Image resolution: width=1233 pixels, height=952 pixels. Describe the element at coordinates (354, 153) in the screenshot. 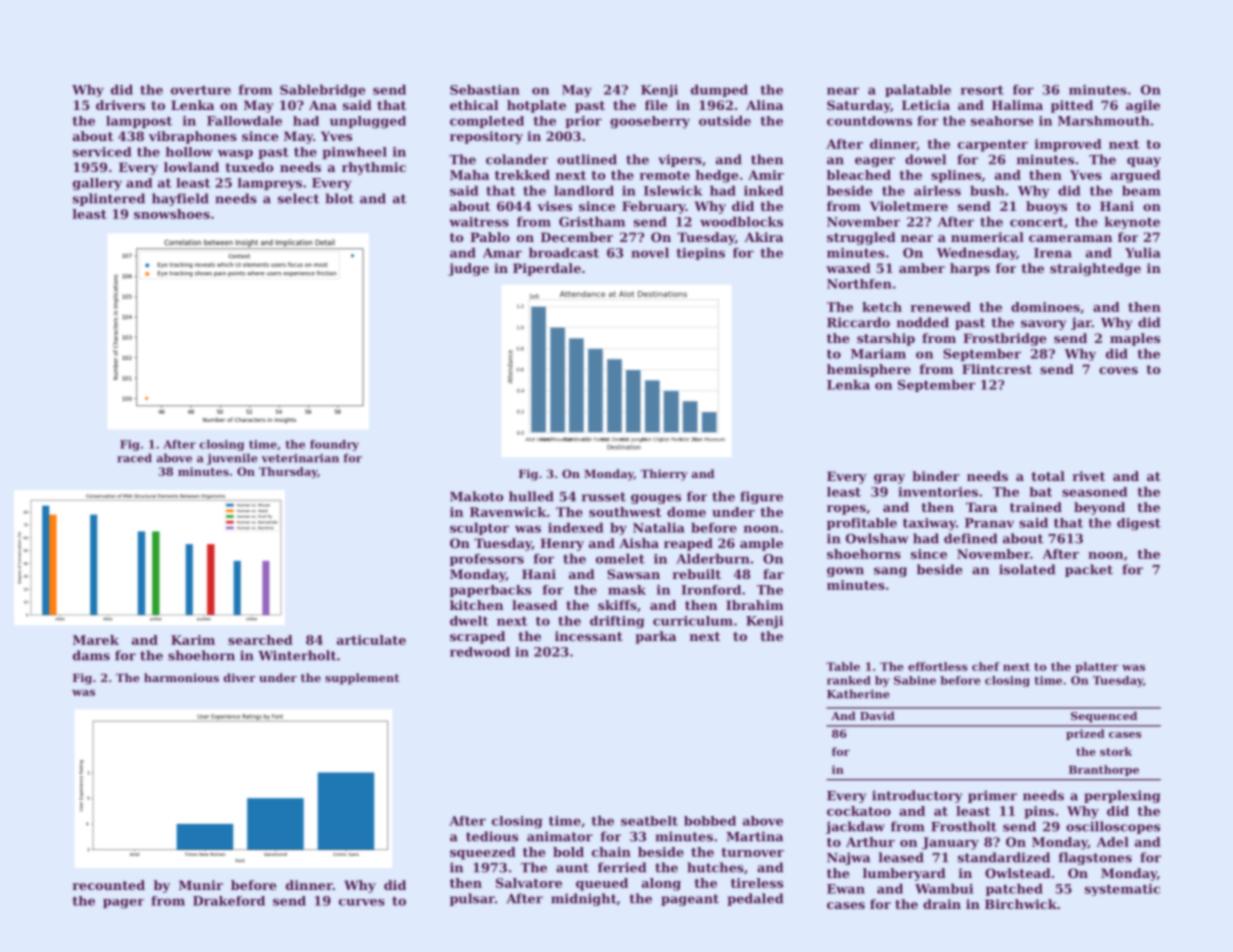

I see `pinwheel` at that location.
